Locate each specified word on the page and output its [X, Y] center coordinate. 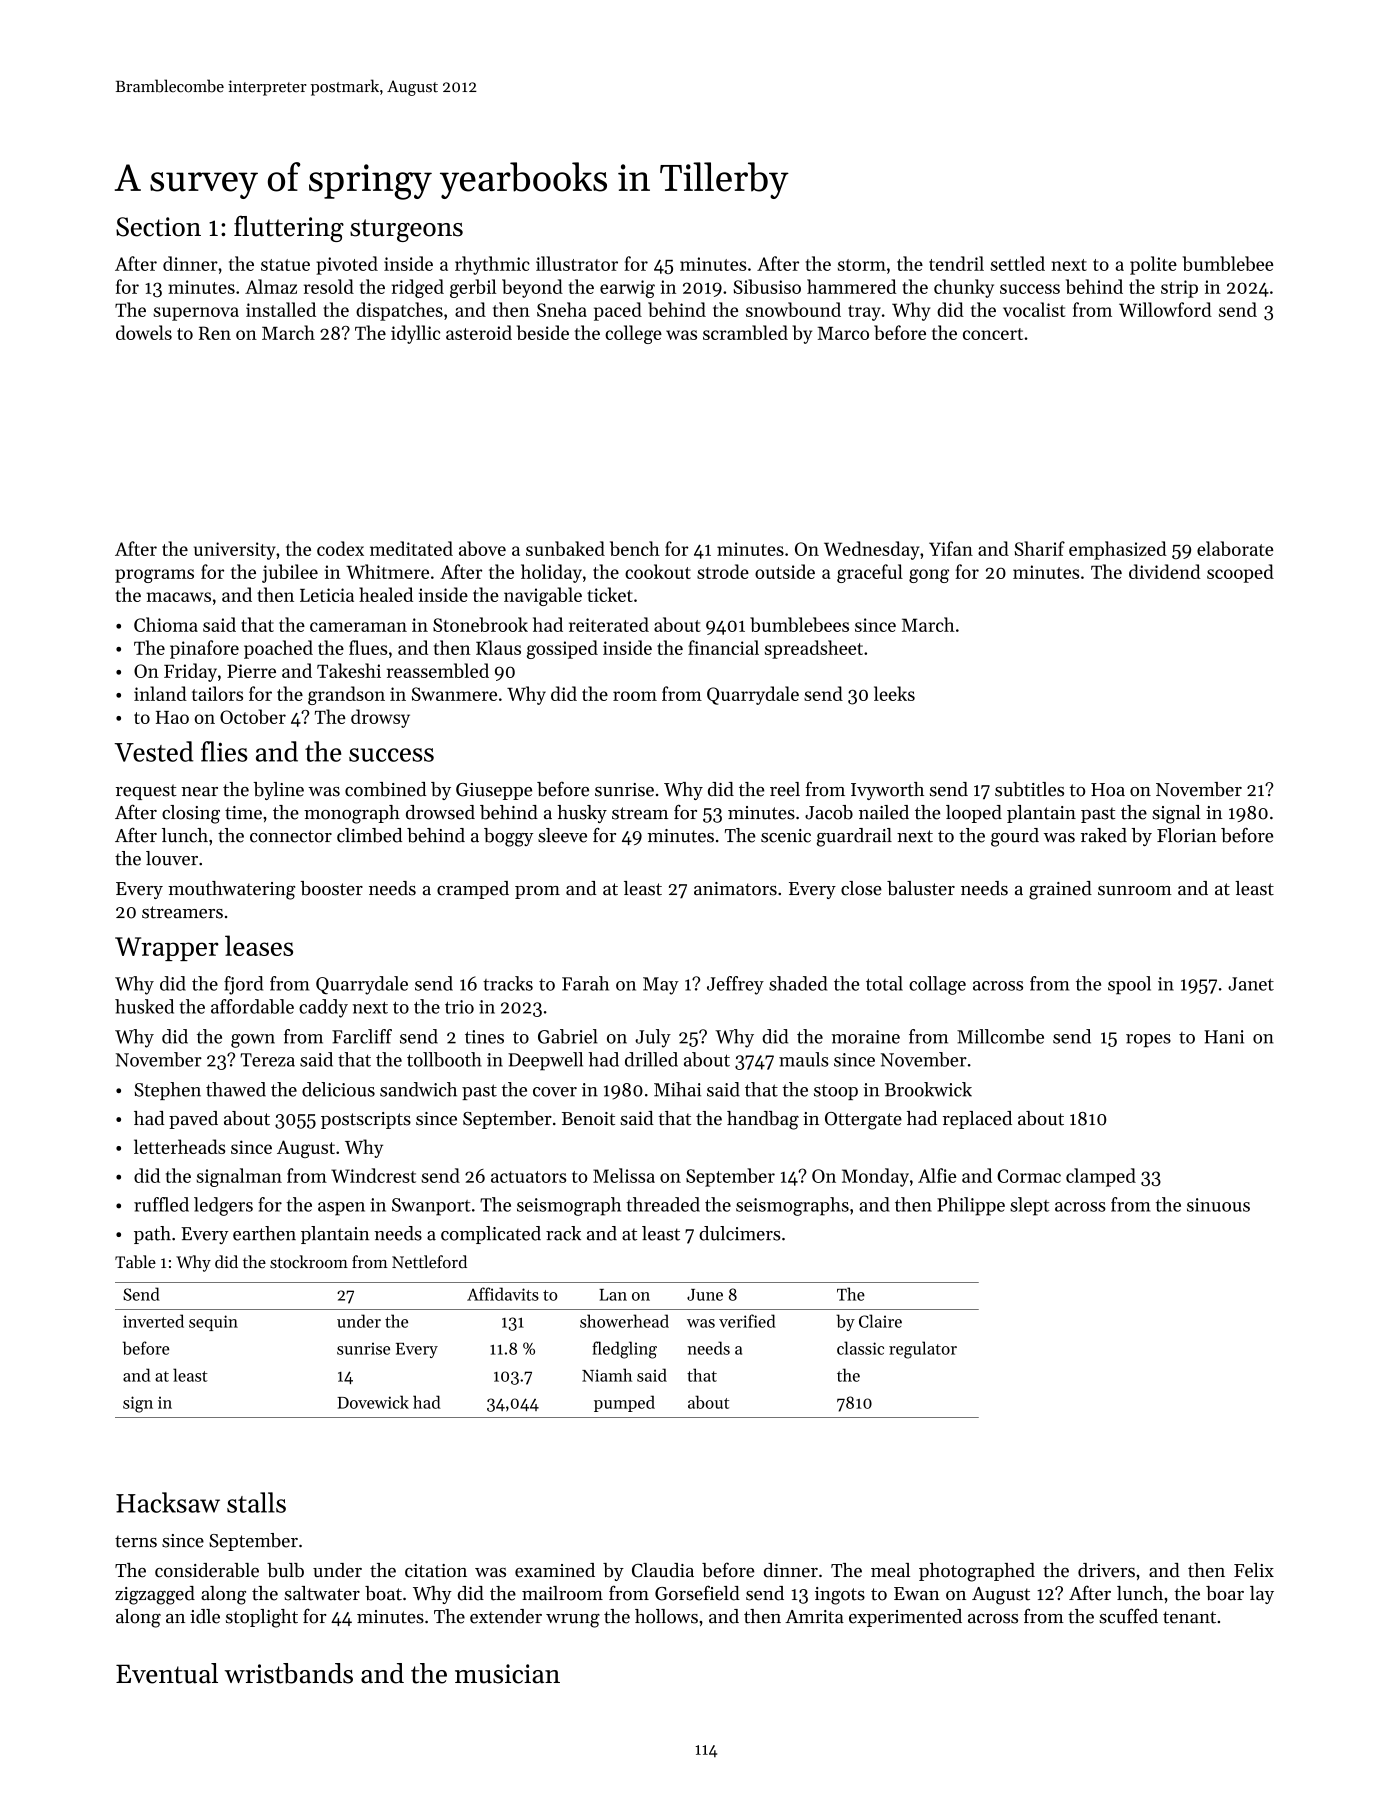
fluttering [289, 228]
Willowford [1165, 309]
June [705, 1295]
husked [144, 1006]
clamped [1101, 1177]
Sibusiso [767, 286]
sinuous [1218, 1205]
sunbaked [565, 548]
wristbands [288, 1673]
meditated [411, 548]
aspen [341, 1209]
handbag [763, 1120]
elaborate [1235, 548]
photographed [977, 1572]
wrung [573, 1621]
